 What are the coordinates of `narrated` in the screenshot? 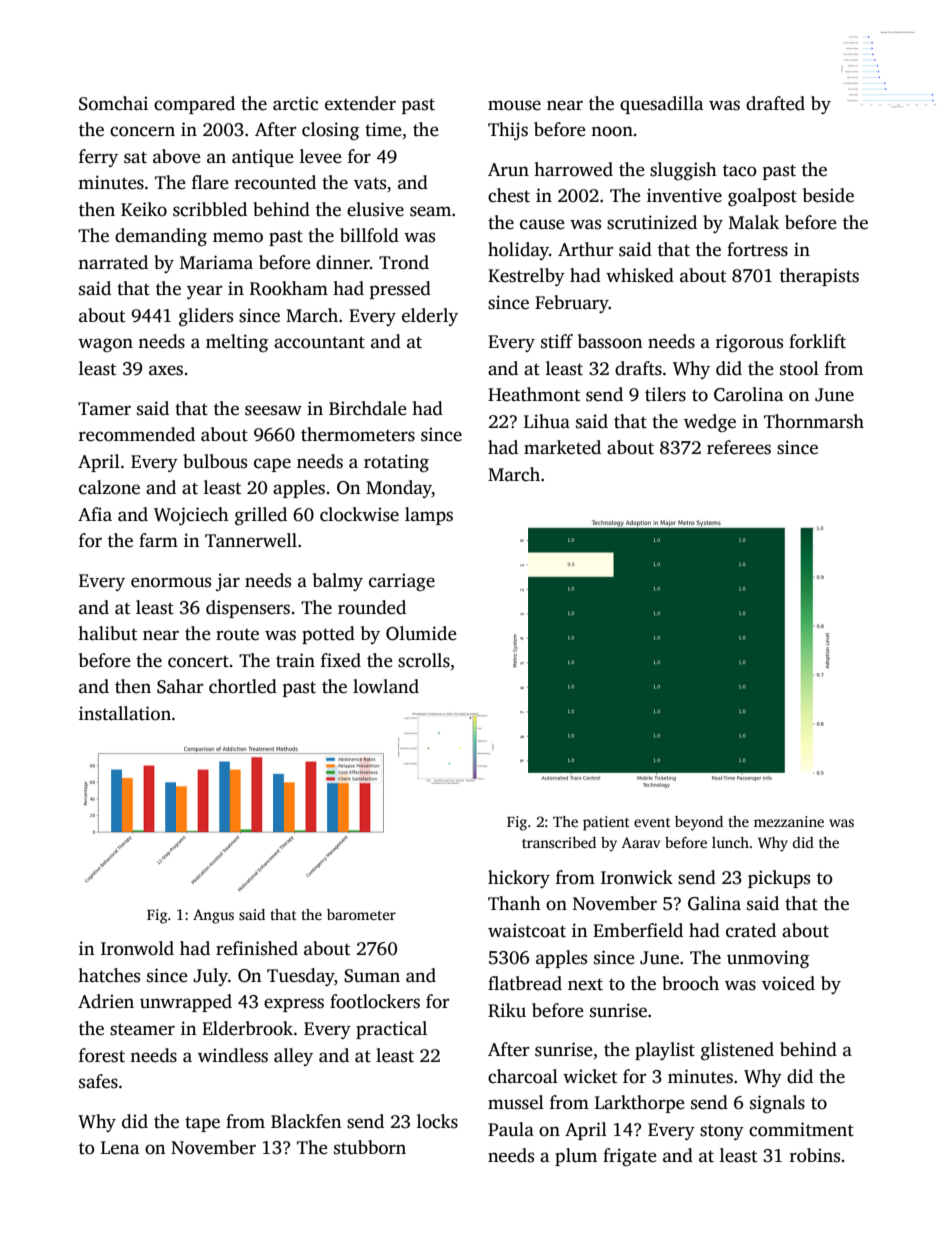 It's located at (113, 262).
